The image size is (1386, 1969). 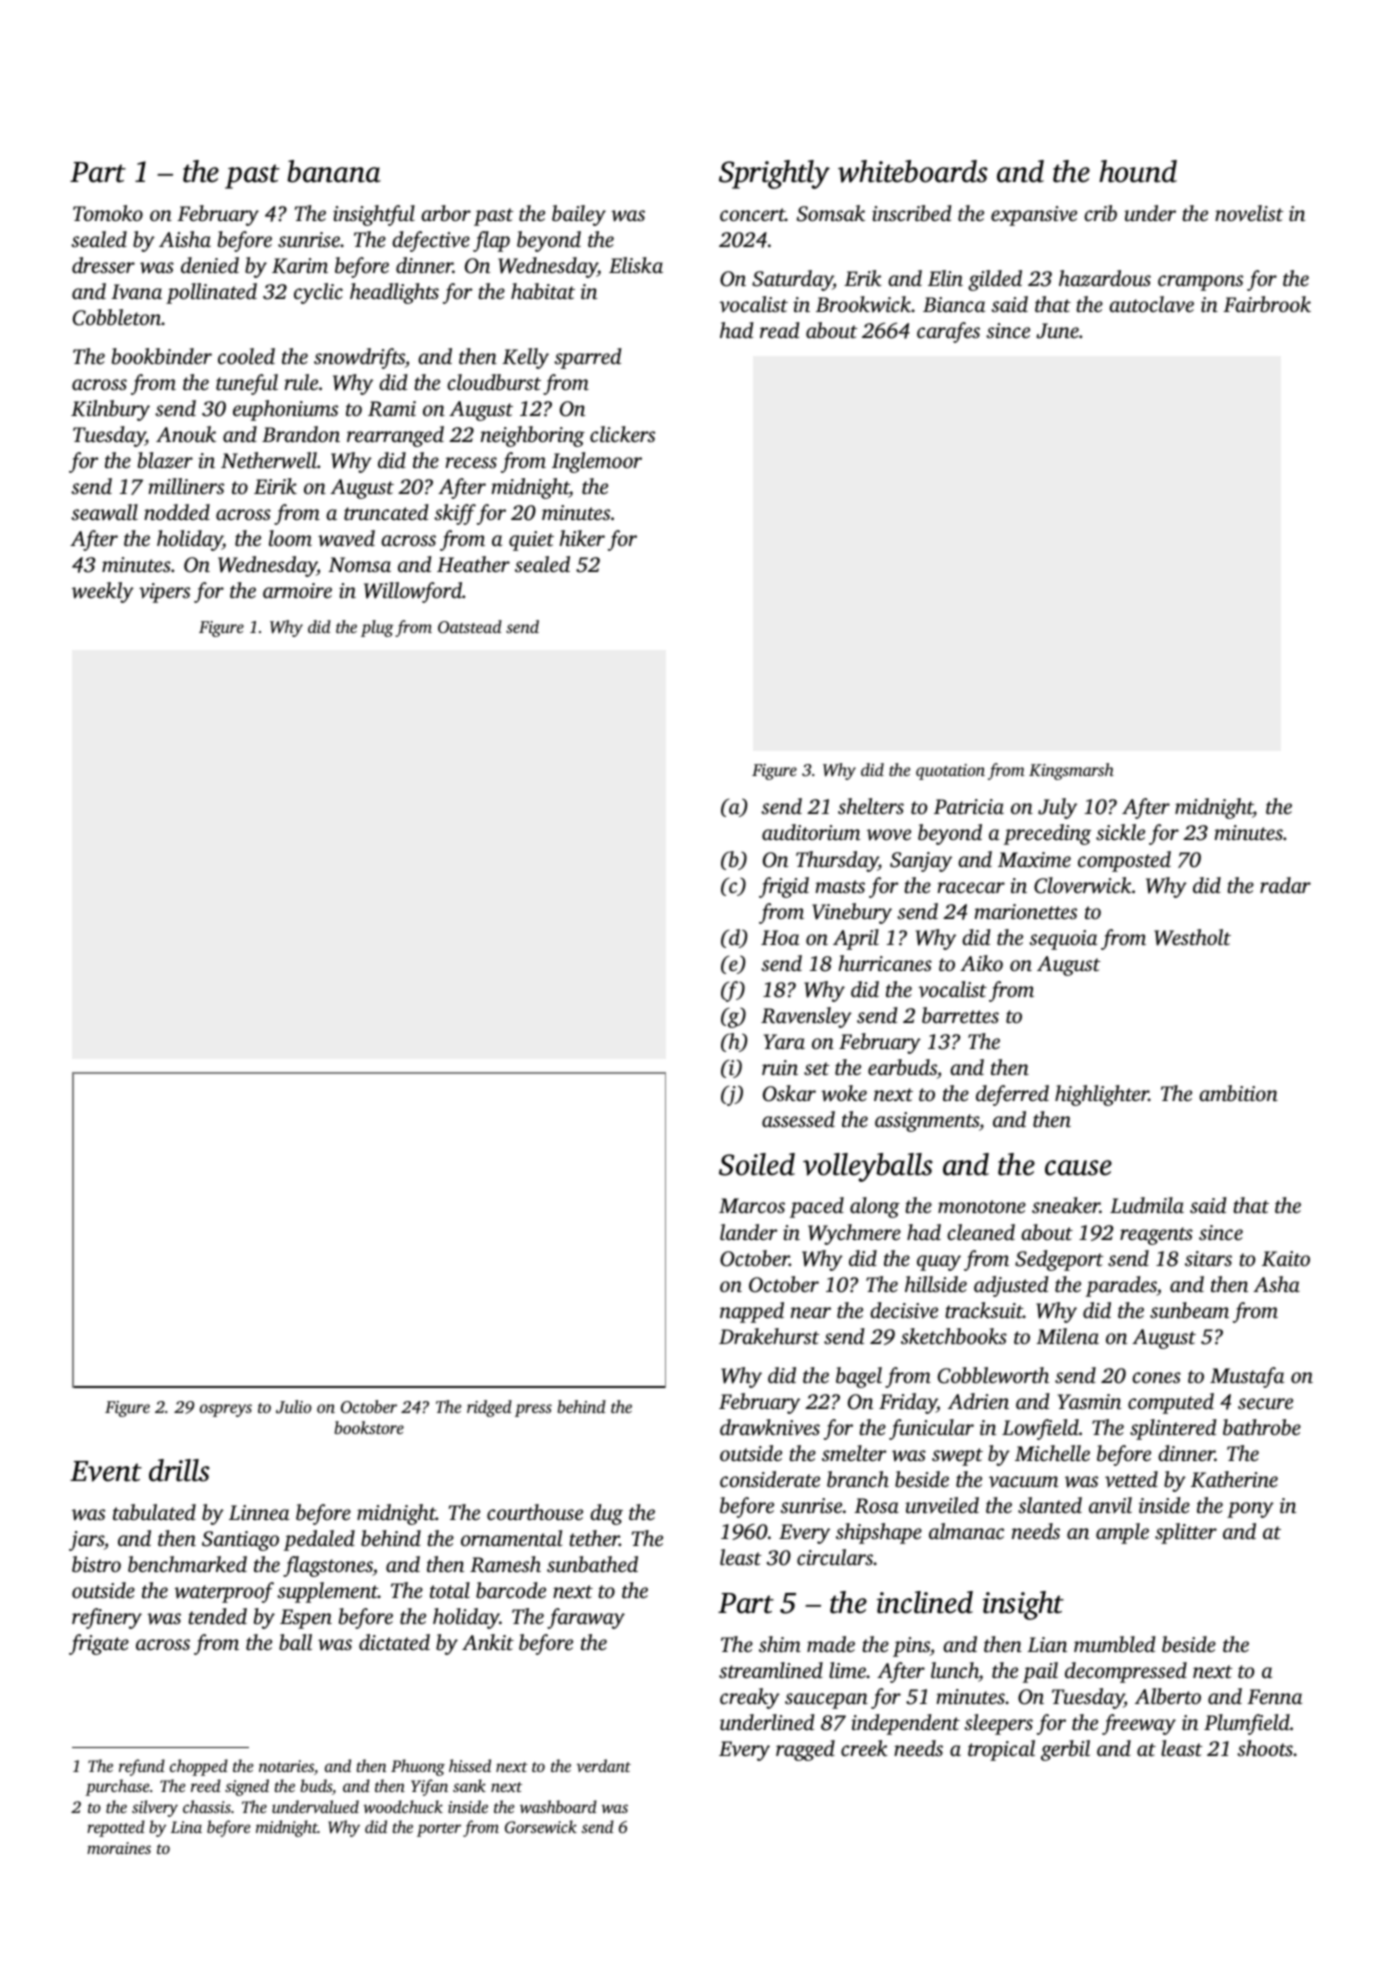 I want to click on banana, so click(x=334, y=171).
